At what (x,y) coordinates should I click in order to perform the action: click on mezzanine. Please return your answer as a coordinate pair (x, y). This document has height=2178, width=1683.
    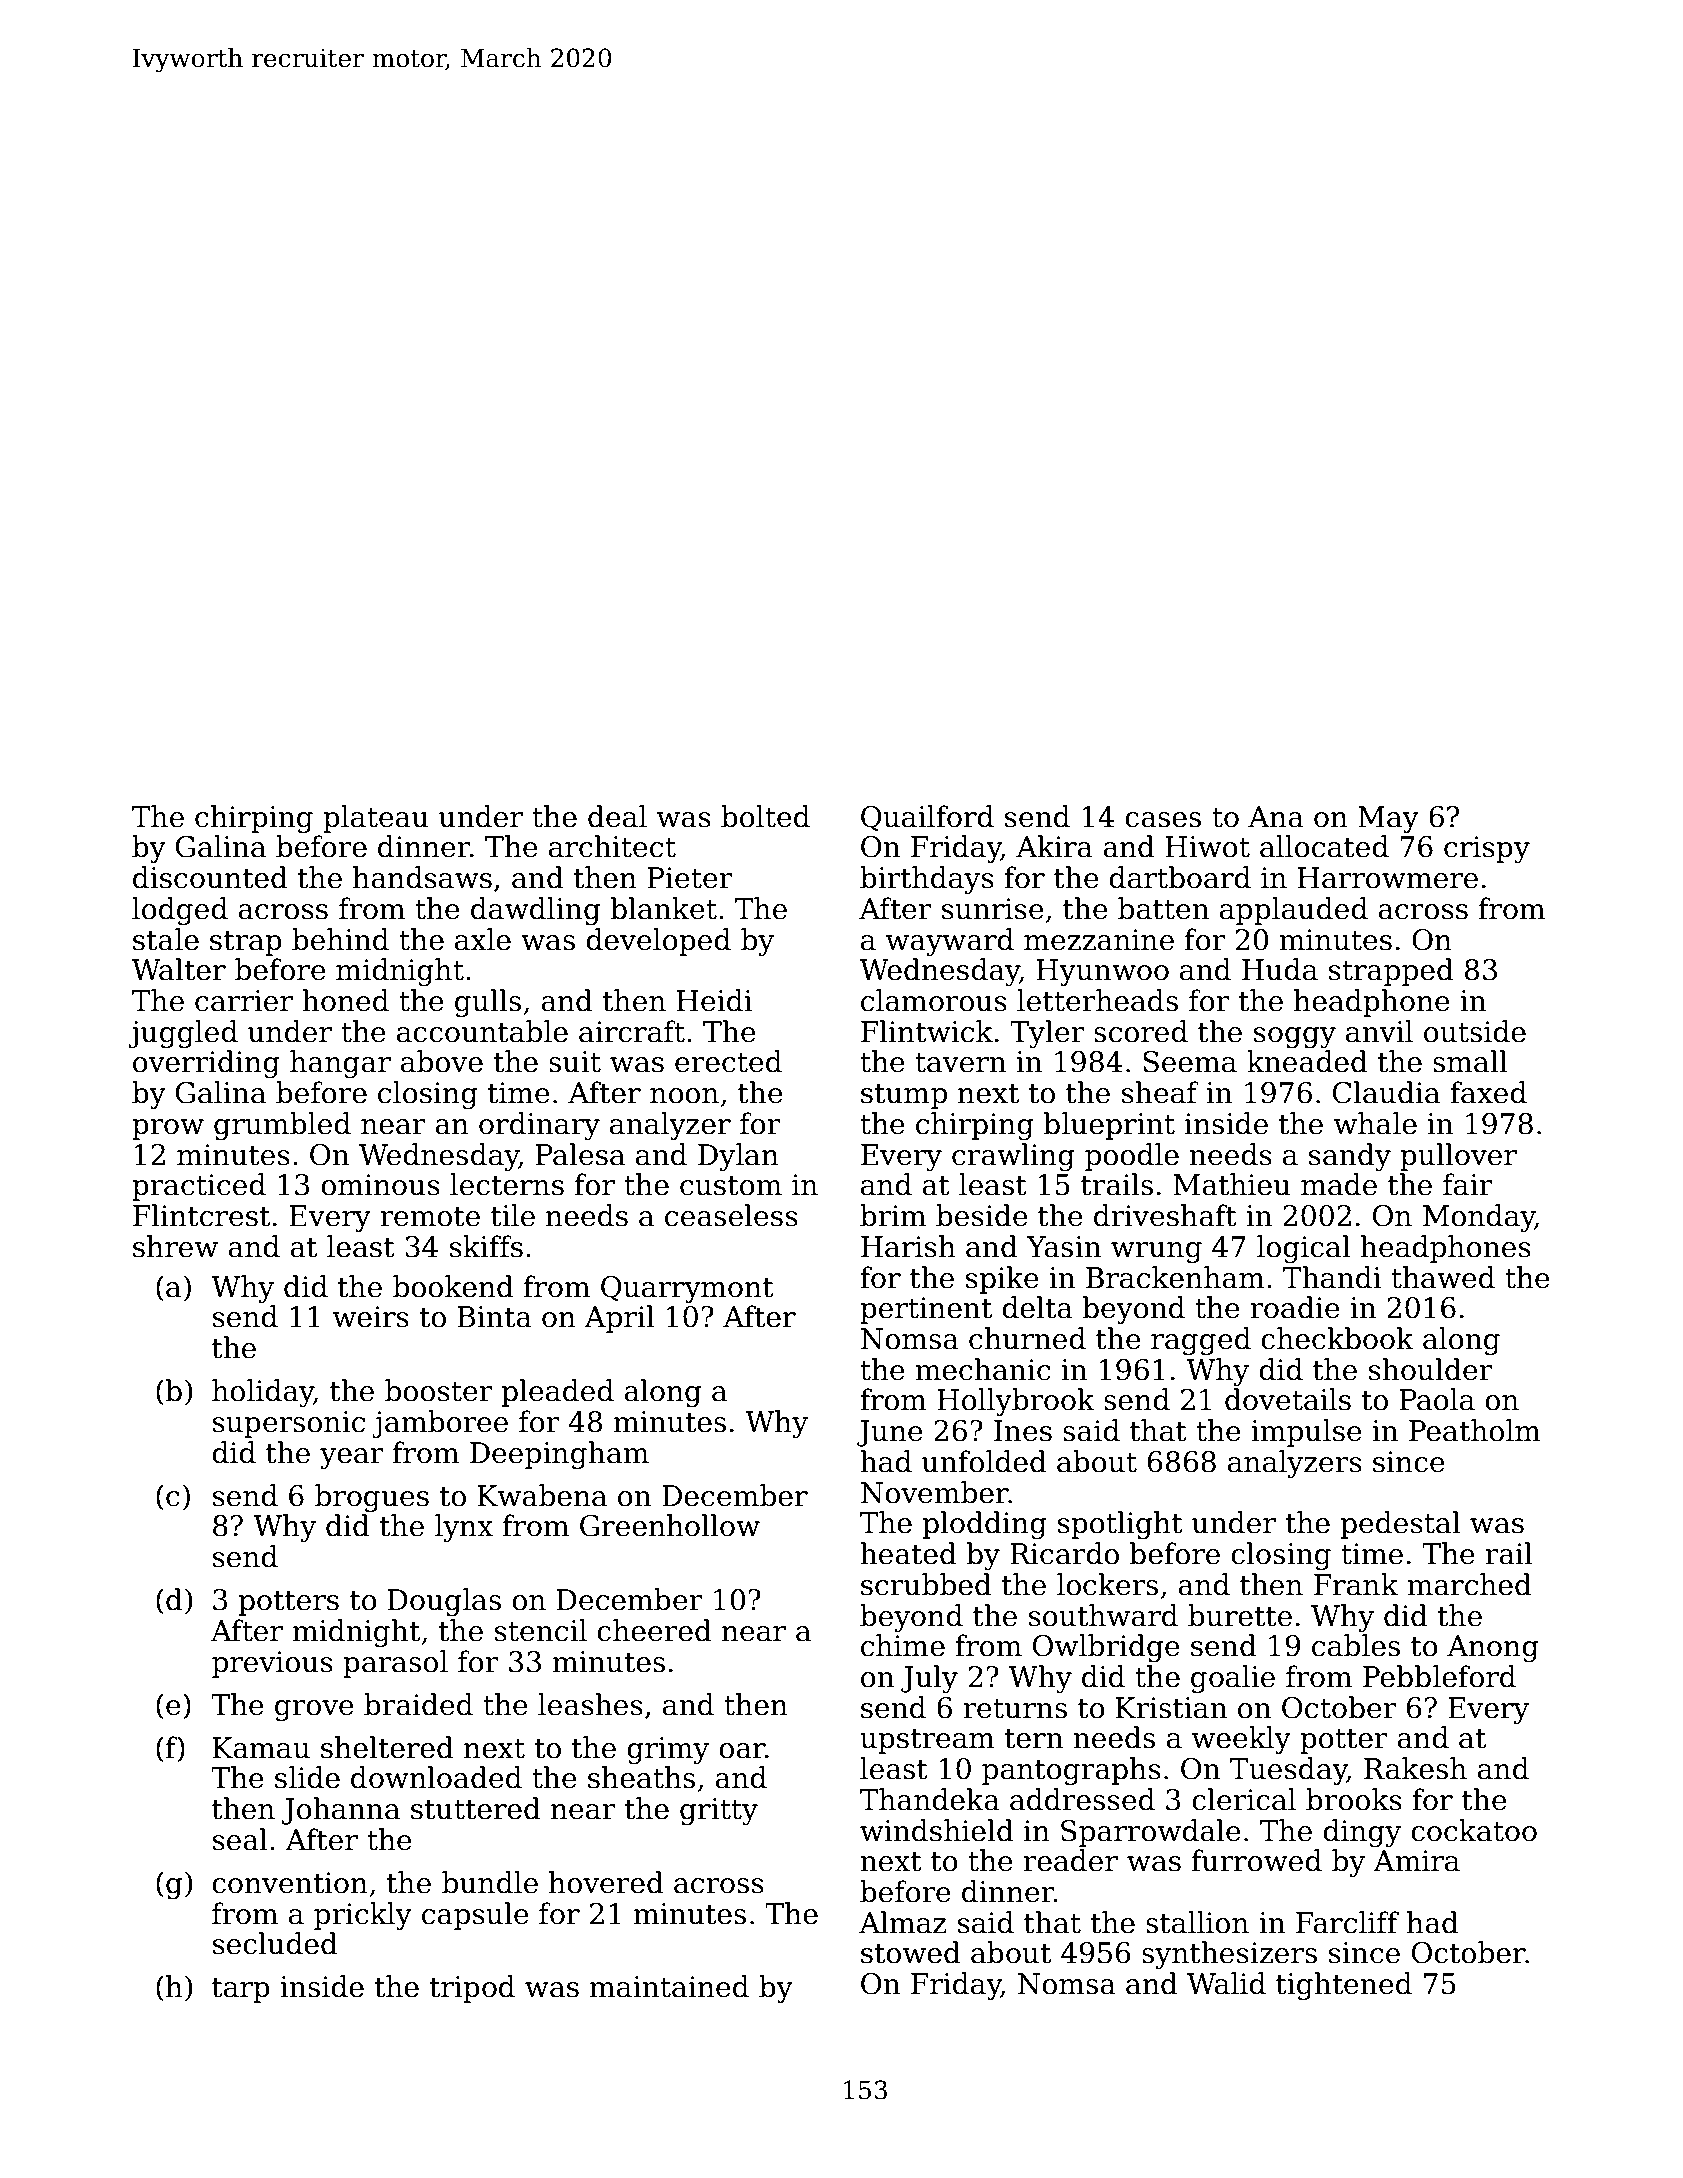
    Looking at the image, I should click on (1099, 940).
